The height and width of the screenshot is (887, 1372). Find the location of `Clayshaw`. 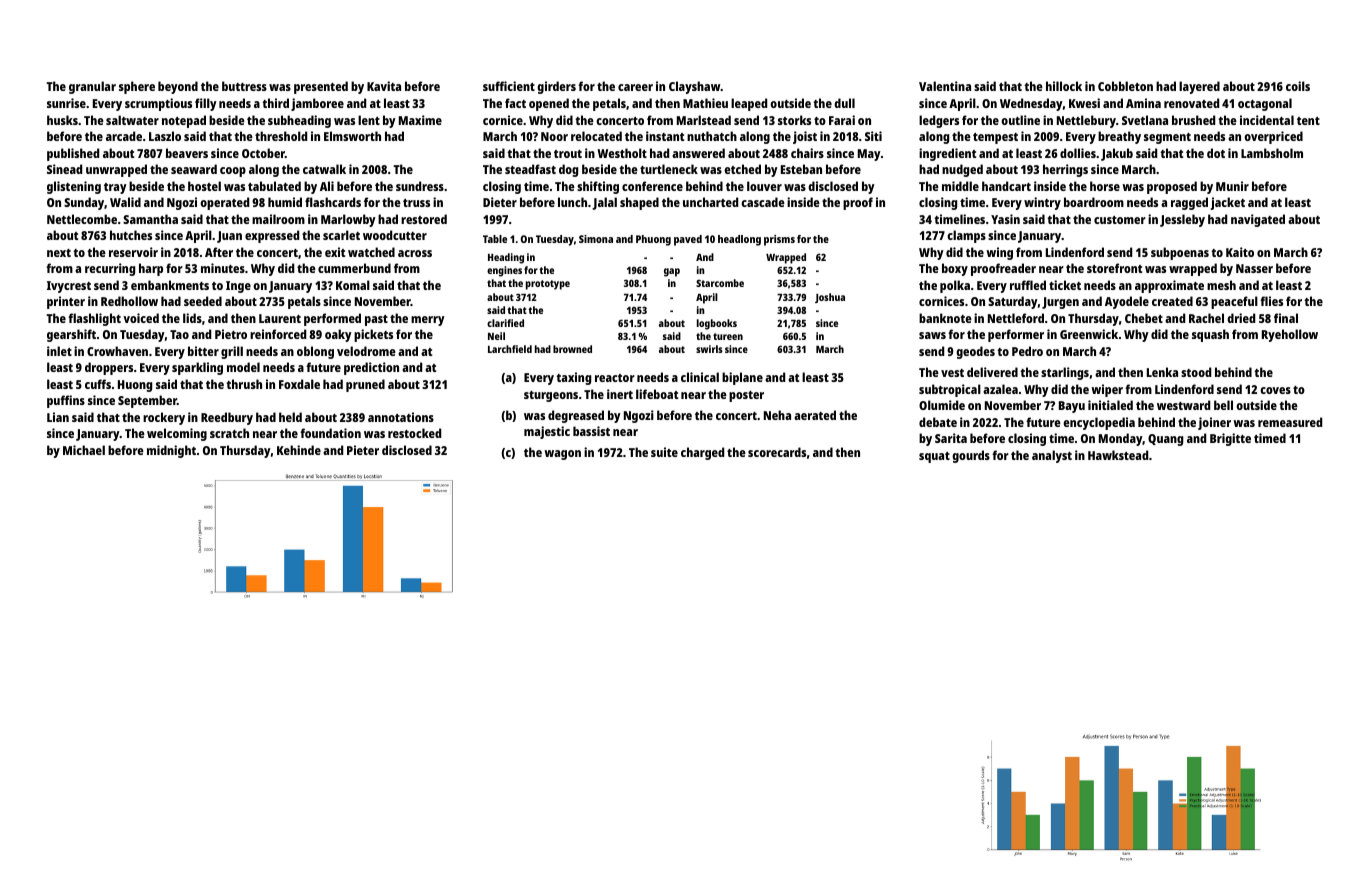

Clayshaw is located at coordinates (695, 87).
